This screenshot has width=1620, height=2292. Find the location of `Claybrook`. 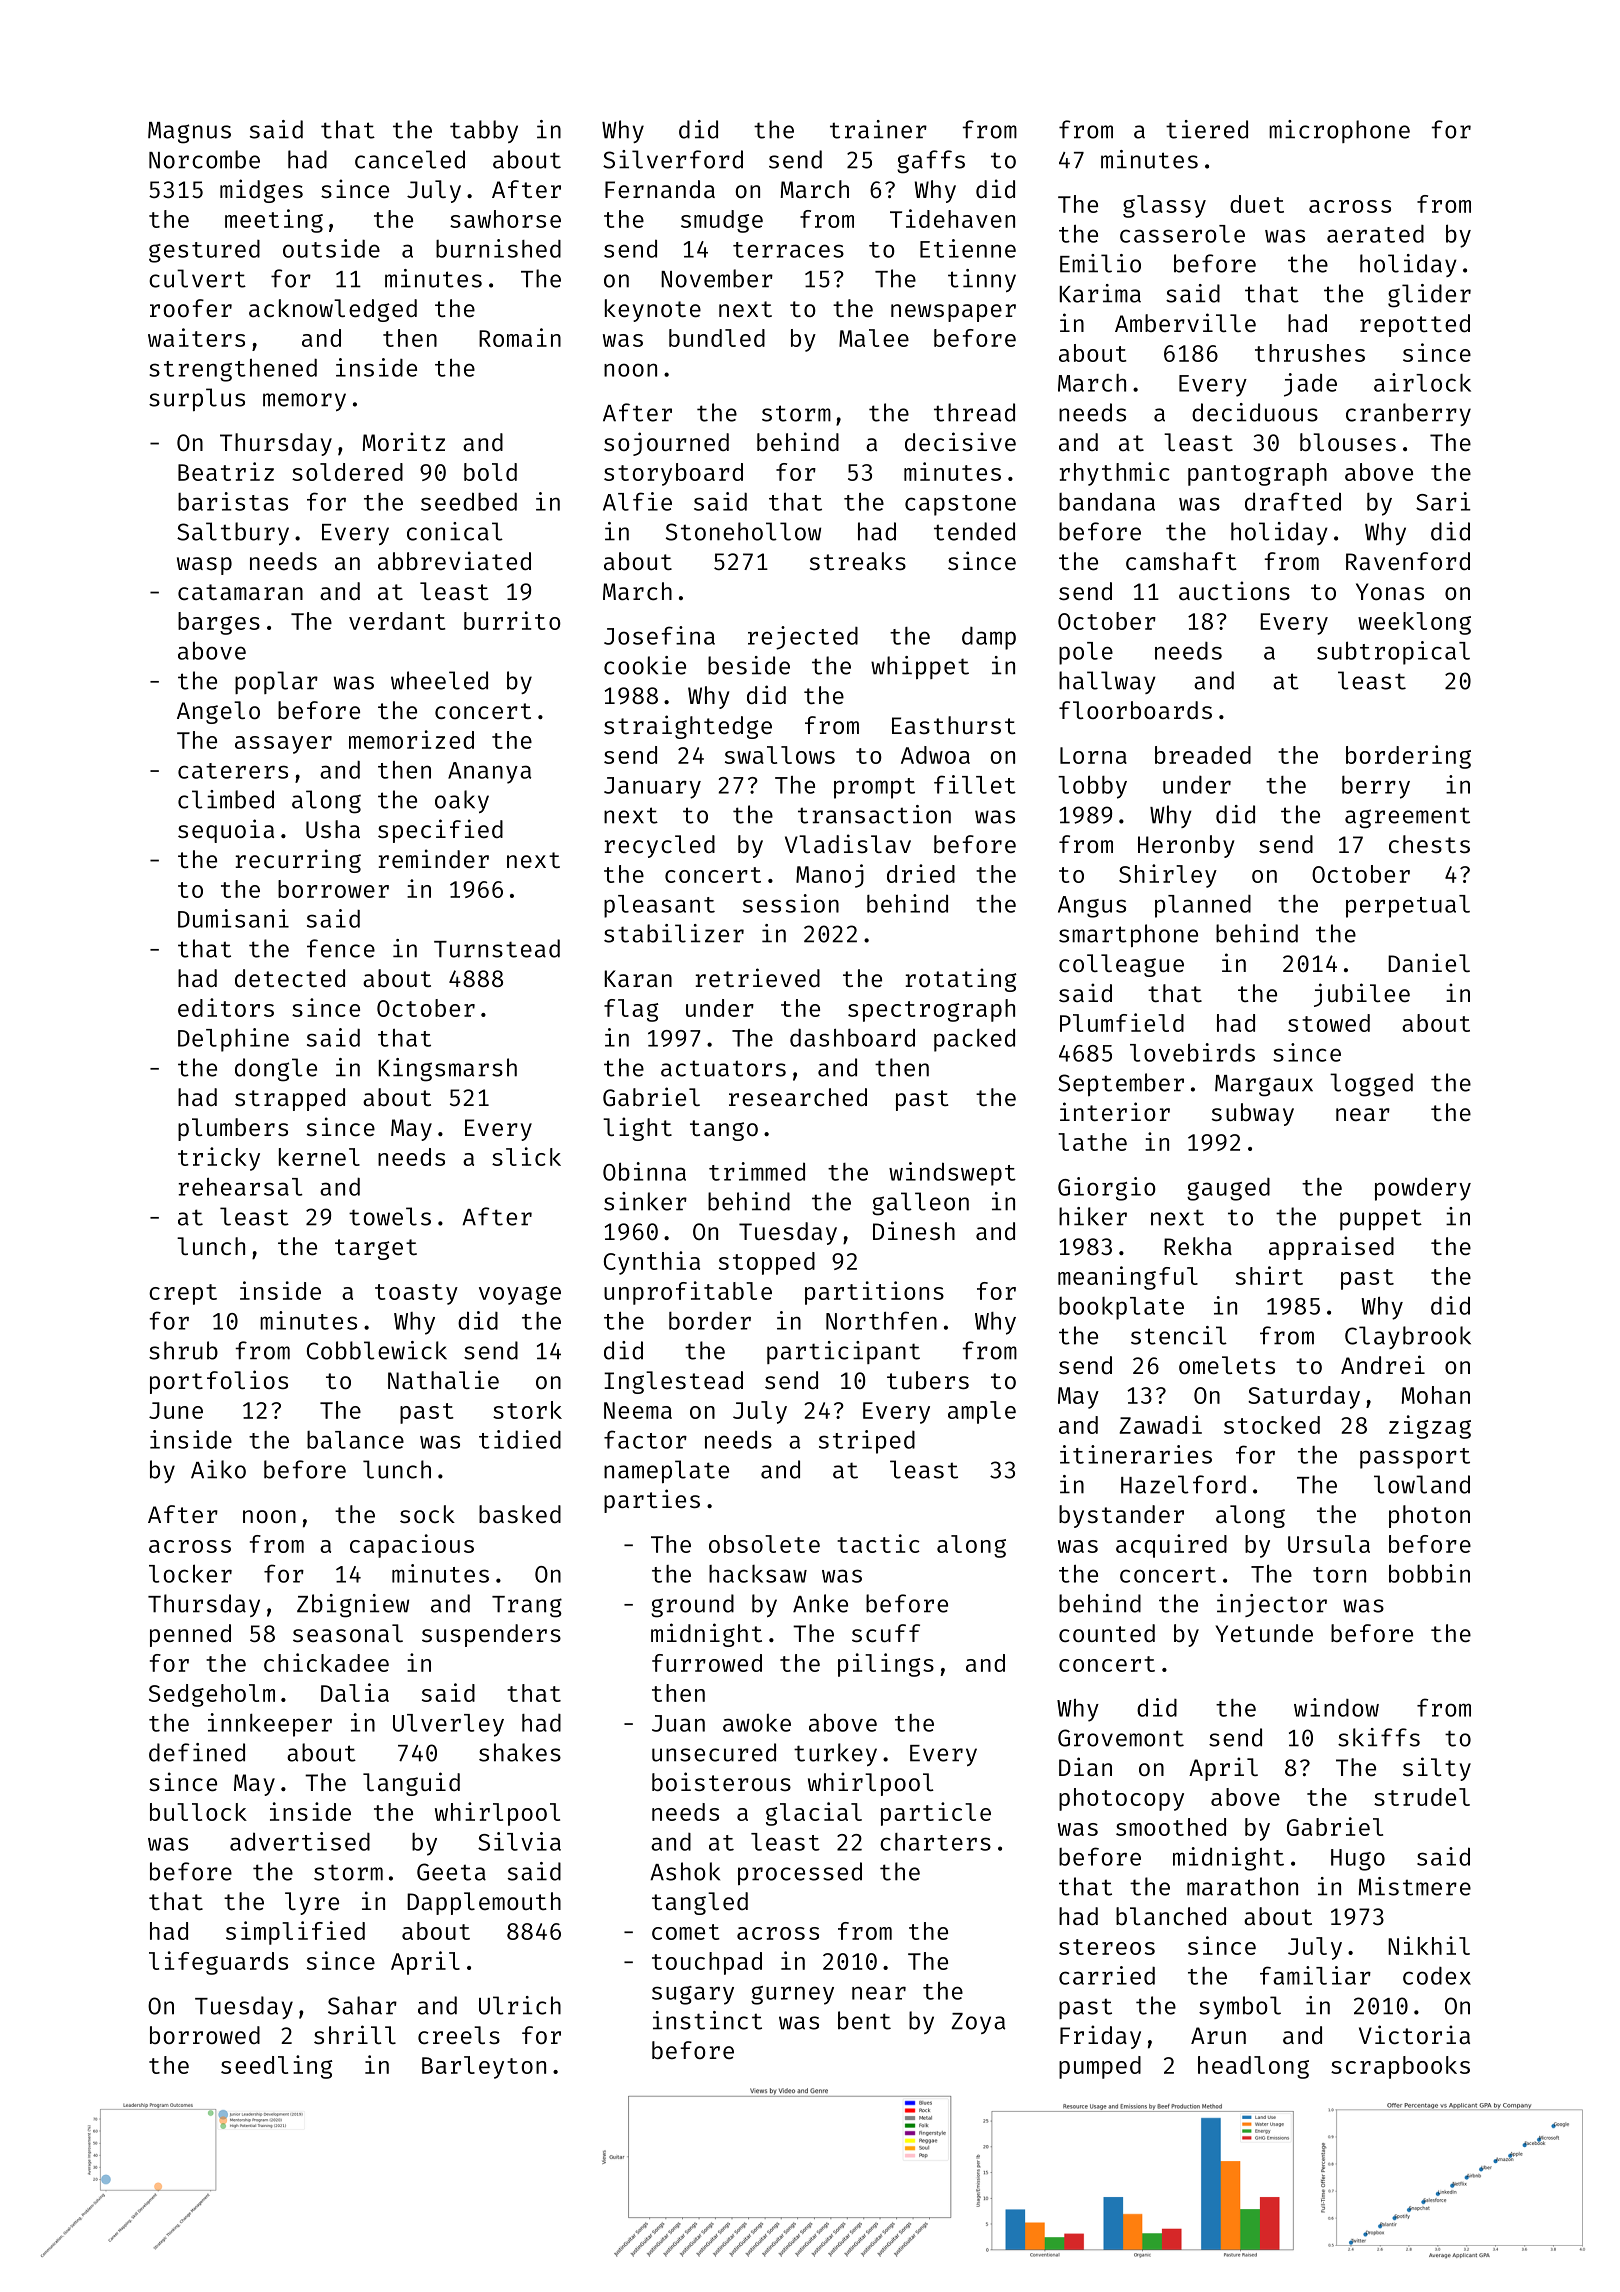

Claybrook is located at coordinates (1408, 1337).
